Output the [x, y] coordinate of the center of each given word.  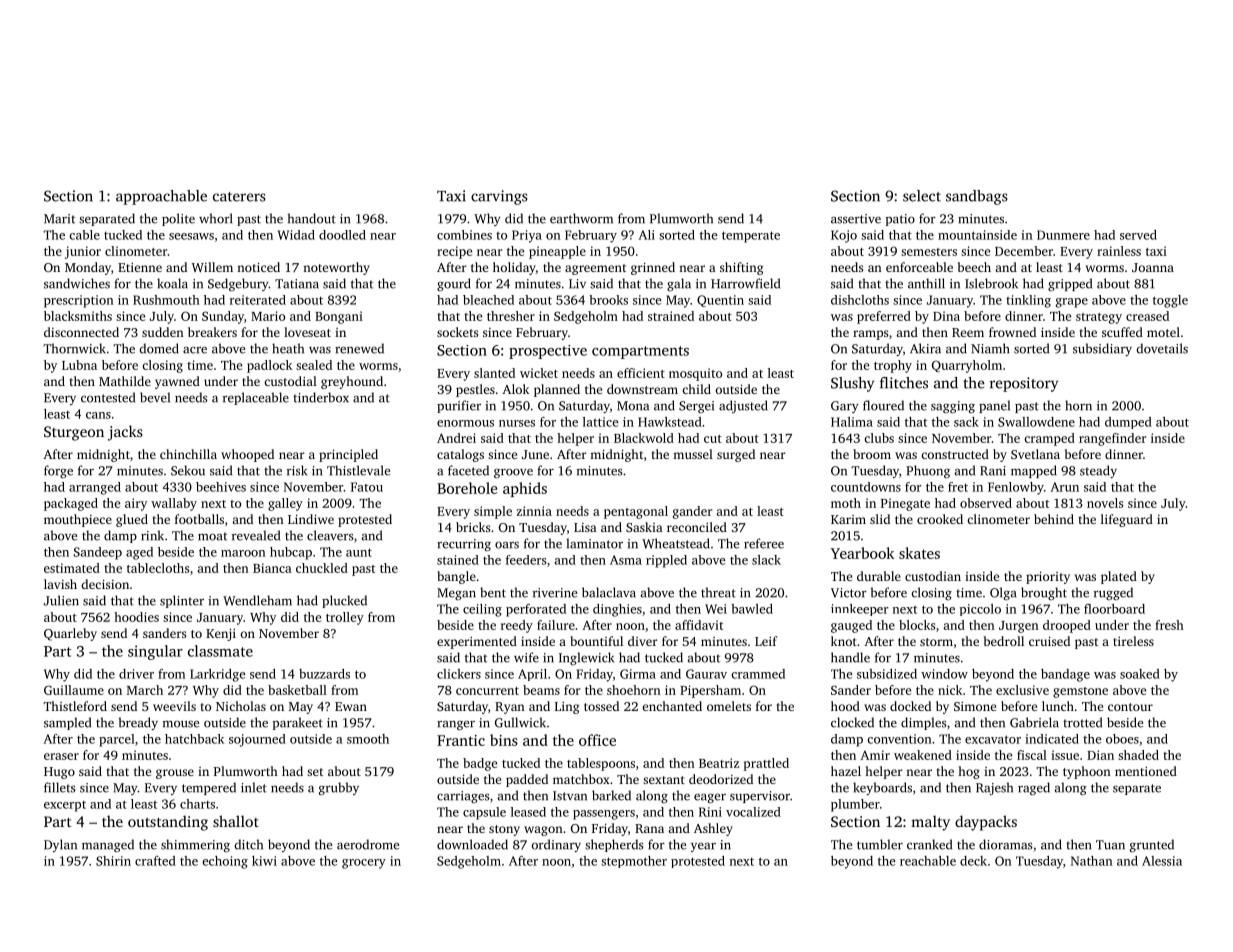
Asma [626, 560]
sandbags [977, 197]
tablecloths [158, 568]
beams [541, 690]
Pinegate [905, 504]
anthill [926, 283]
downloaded [472, 844]
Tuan [1110, 845]
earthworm [581, 218]
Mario [268, 316]
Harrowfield [745, 283]
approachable [161, 197]
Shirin [113, 861]
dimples [924, 723]
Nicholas [241, 706]
